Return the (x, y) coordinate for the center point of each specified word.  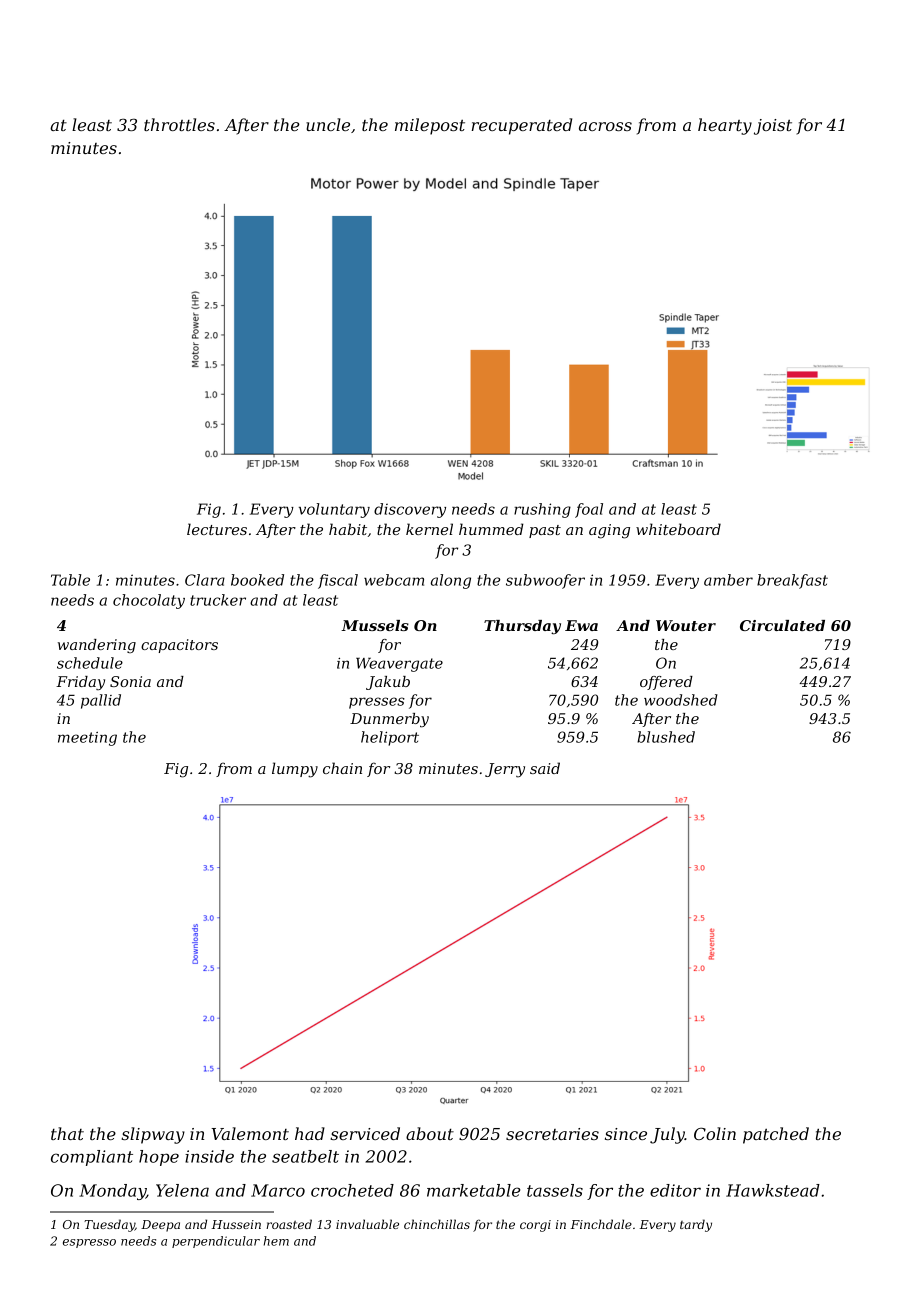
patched (776, 1135)
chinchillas (437, 1224)
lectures (217, 529)
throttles (179, 124)
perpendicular (216, 1242)
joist (773, 127)
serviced (365, 1133)
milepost (430, 126)
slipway (153, 1135)
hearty (725, 126)
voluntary (334, 510)
